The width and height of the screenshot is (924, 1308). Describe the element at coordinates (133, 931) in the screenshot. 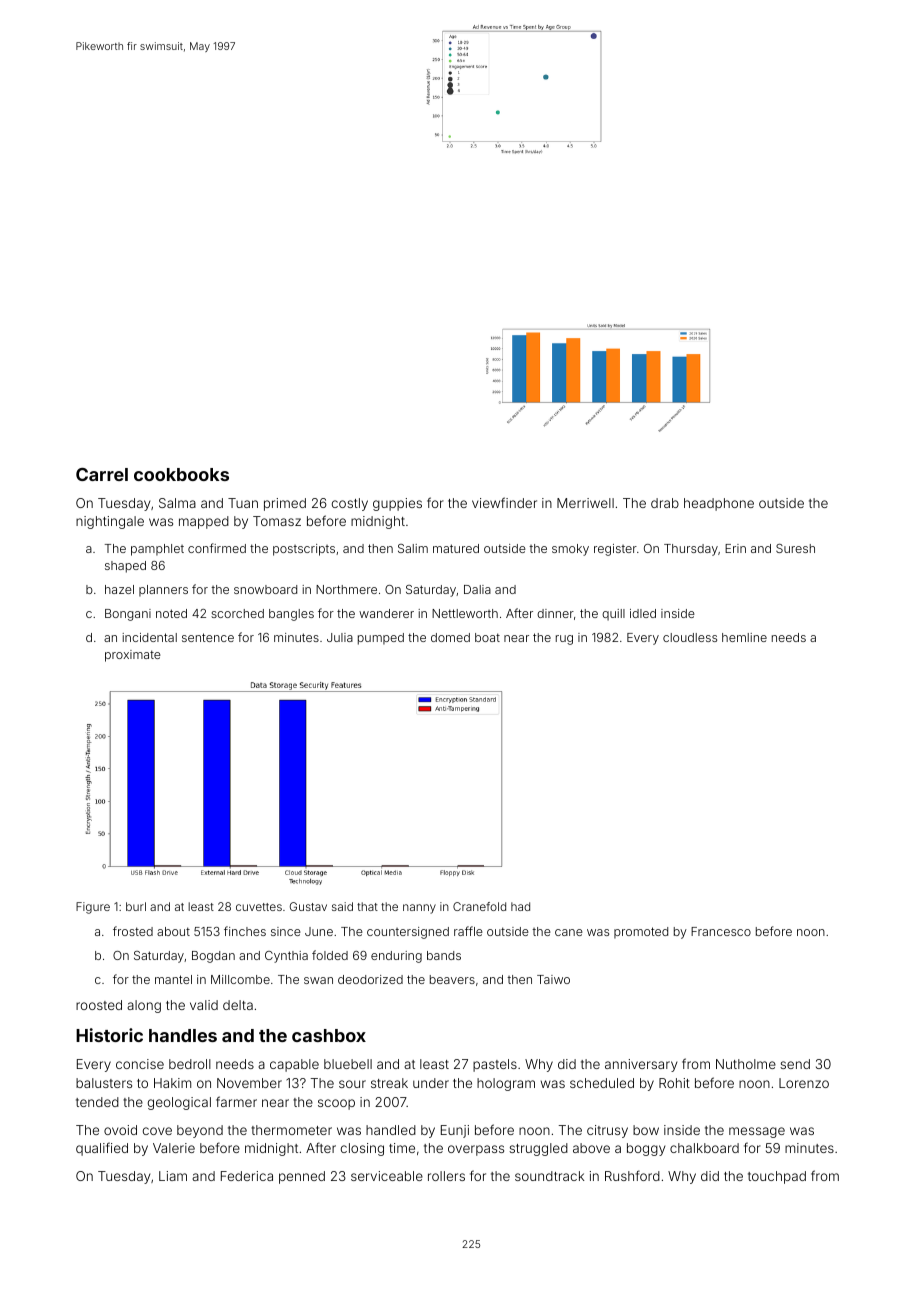

I see `frosted` at that location.
